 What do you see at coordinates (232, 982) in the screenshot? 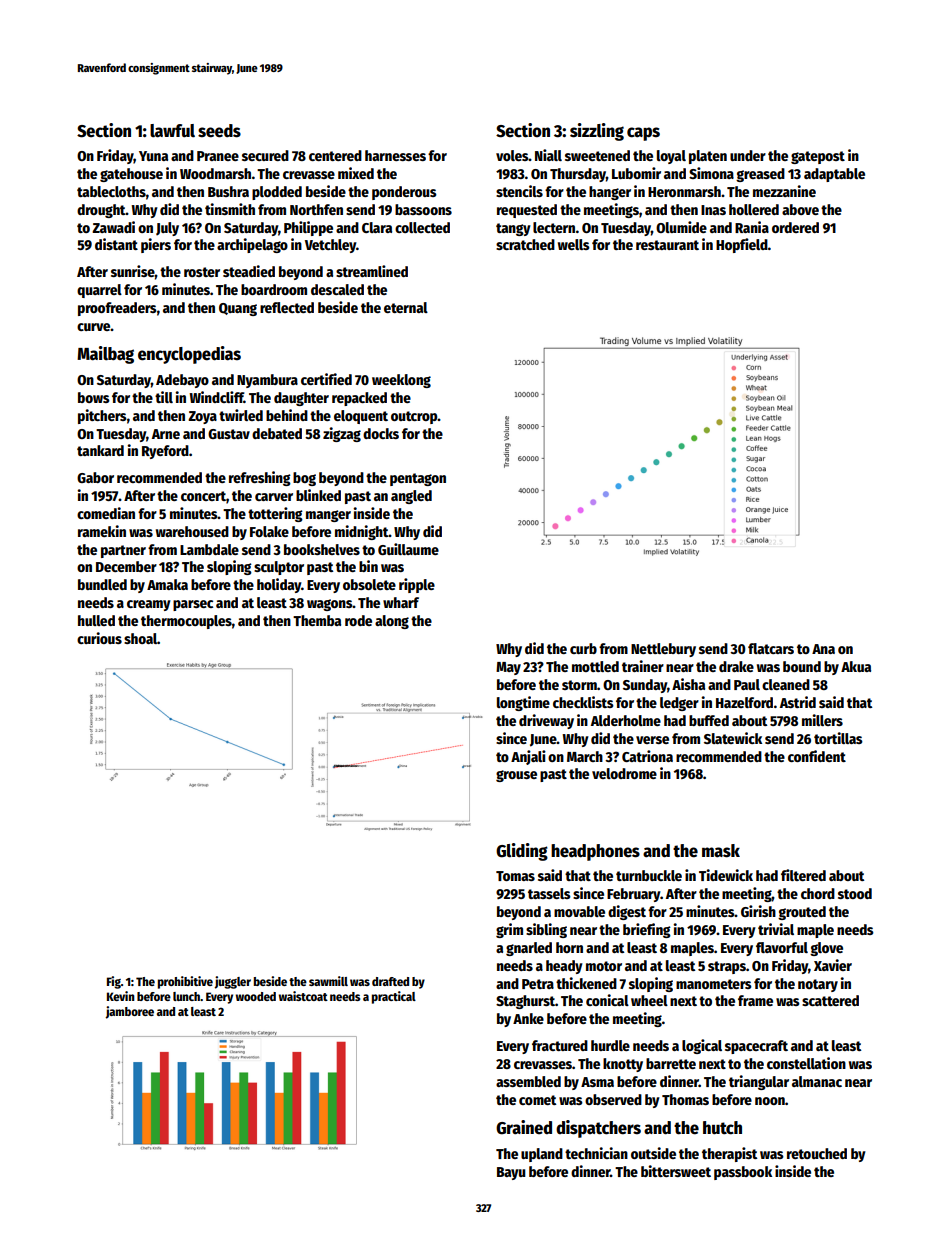
I see `juggler` at bounding box center [232, 982].
